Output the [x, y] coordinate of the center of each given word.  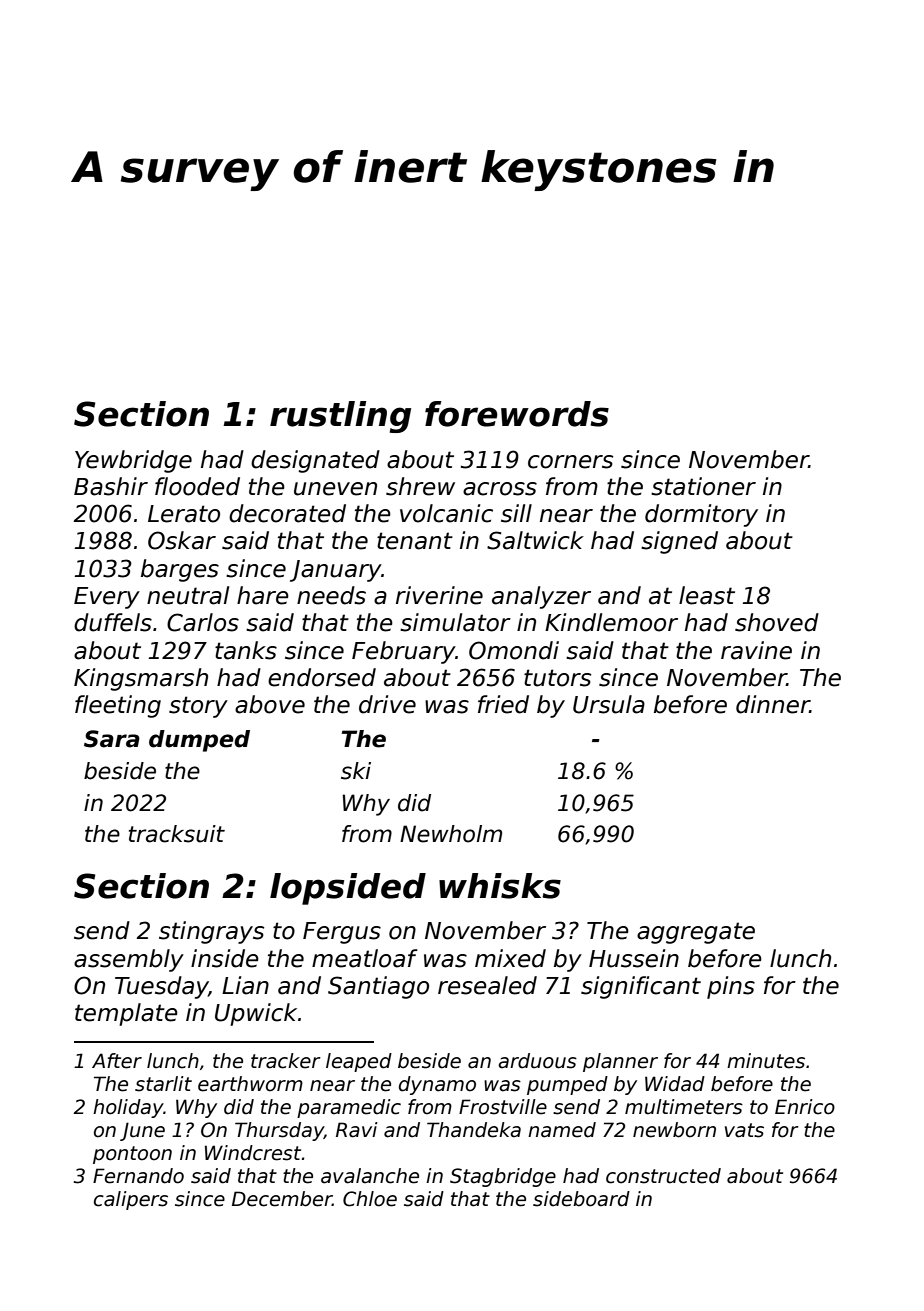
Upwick [256, 1014]
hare [263, 595]
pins [731, 987]
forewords [517, 414]
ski [356, 771]
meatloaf [365, 958]
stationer [703, 486]
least [707, 595]
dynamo [437, 1085]
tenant [415, 541]
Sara [112, 739]
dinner [773, 704]
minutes [766, 1061]
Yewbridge [133, 461]
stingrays [211, 932]
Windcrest [253, 1153]
